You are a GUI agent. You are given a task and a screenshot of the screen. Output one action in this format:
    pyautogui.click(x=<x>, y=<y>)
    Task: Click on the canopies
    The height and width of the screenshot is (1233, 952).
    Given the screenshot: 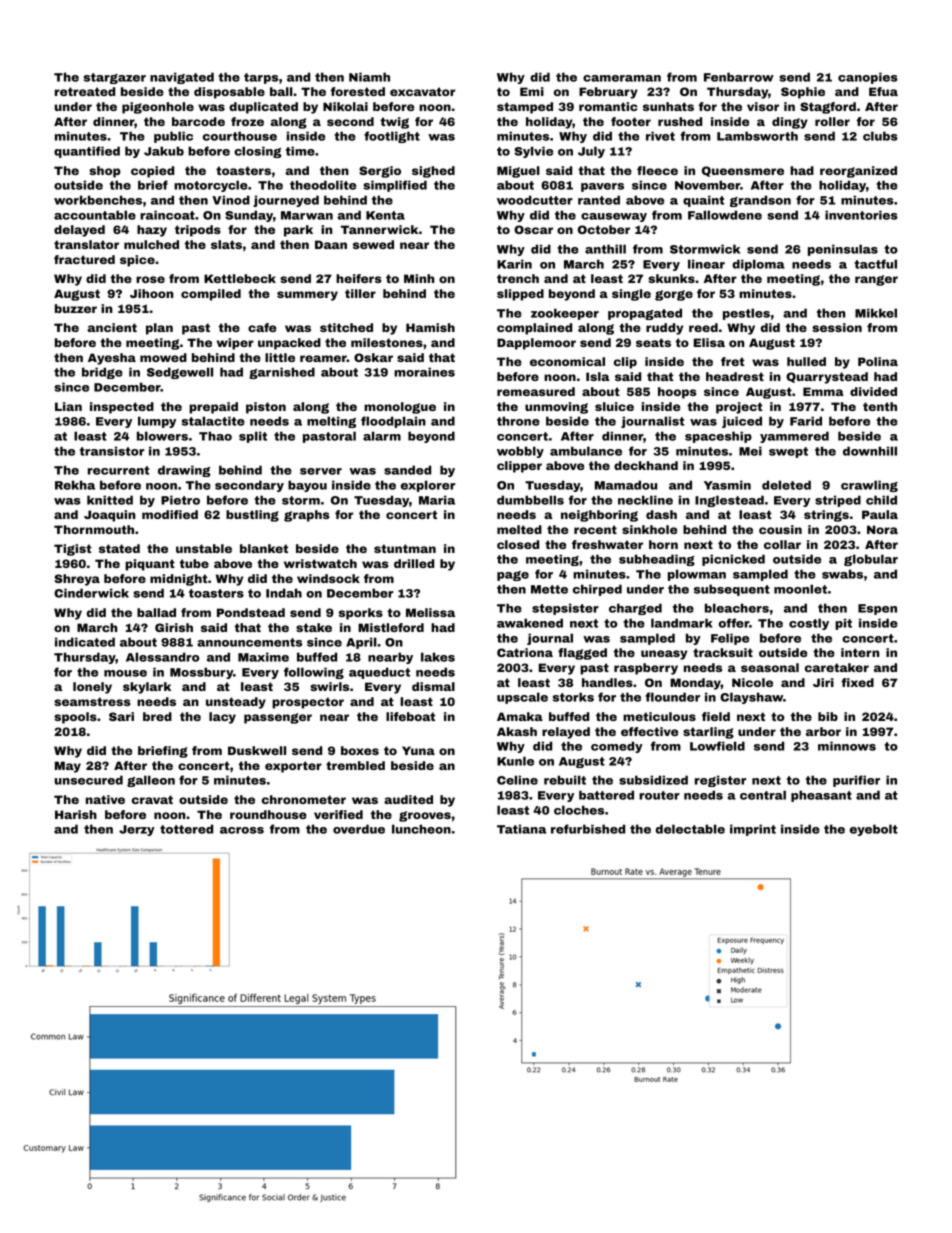 What is the action you would take?
    pyautogui.click(x=868, y=78)
